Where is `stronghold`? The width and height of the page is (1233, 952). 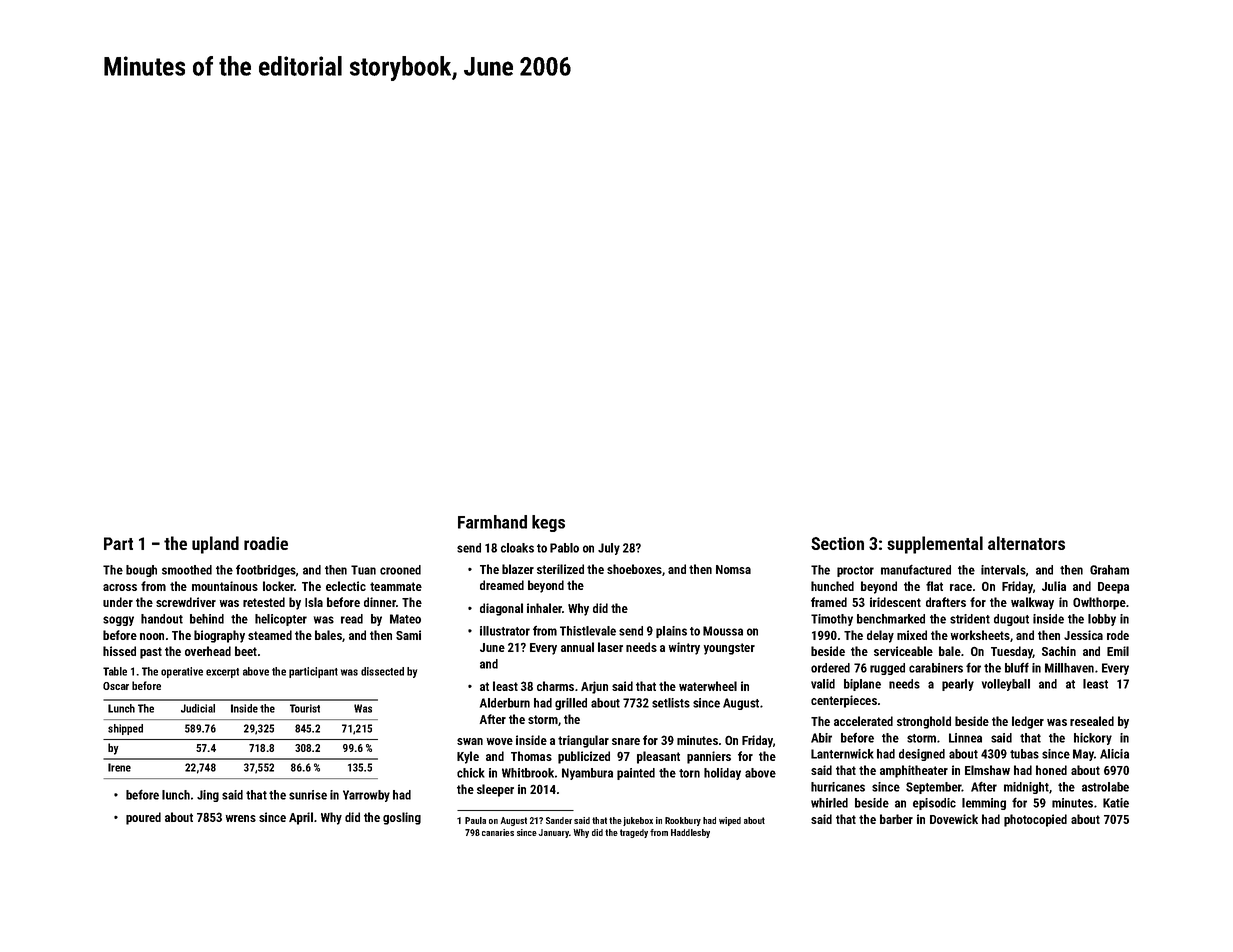
stronghold is located at coordinates (924, 722).
